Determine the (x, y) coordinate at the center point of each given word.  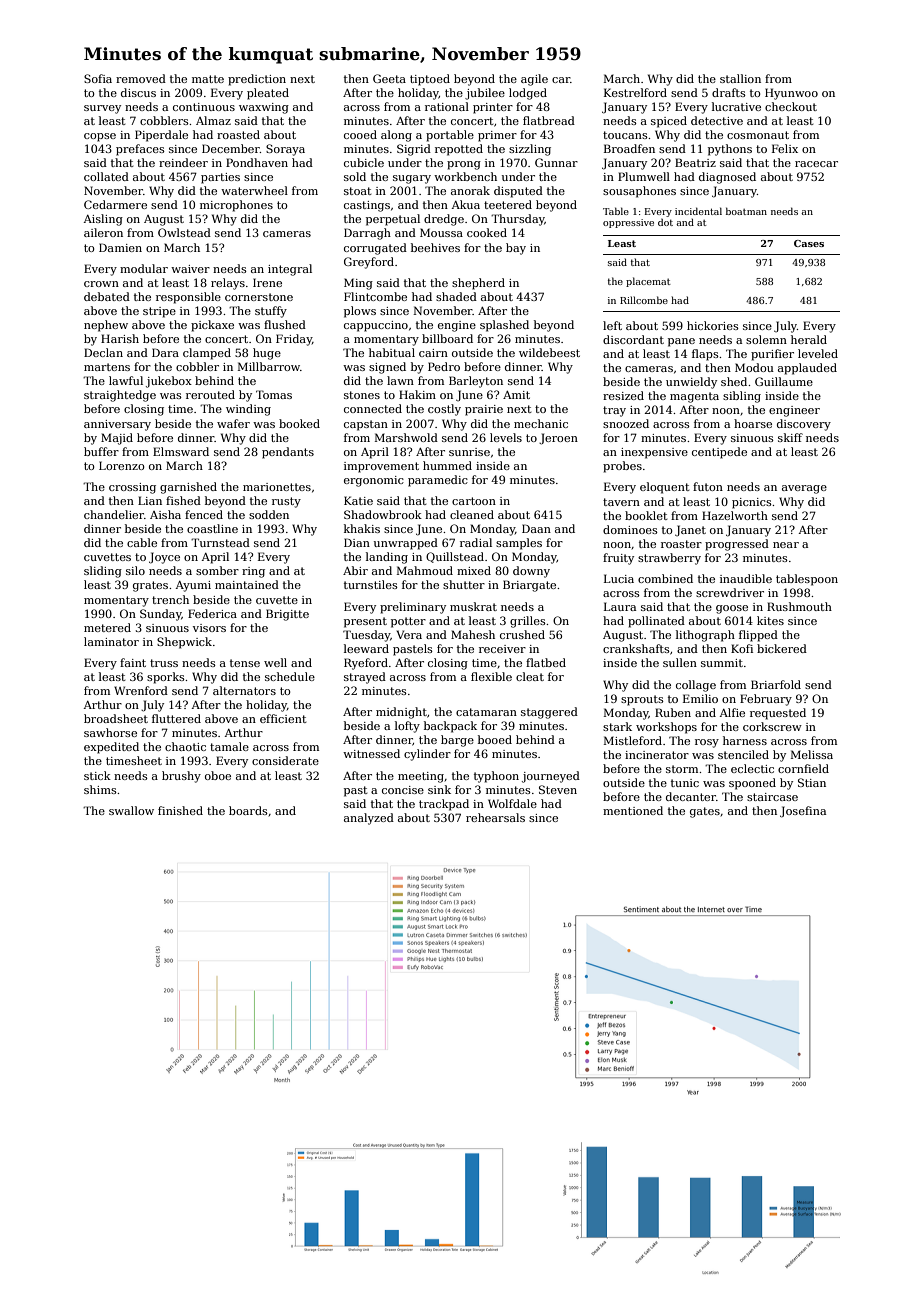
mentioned (633, 810)
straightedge (120, 396)
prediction (257, 80)
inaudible (746, 578)
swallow (131, 810)
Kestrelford (635, 92)
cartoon (474, 501)
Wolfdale (512, 803)
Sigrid (414, 150)
